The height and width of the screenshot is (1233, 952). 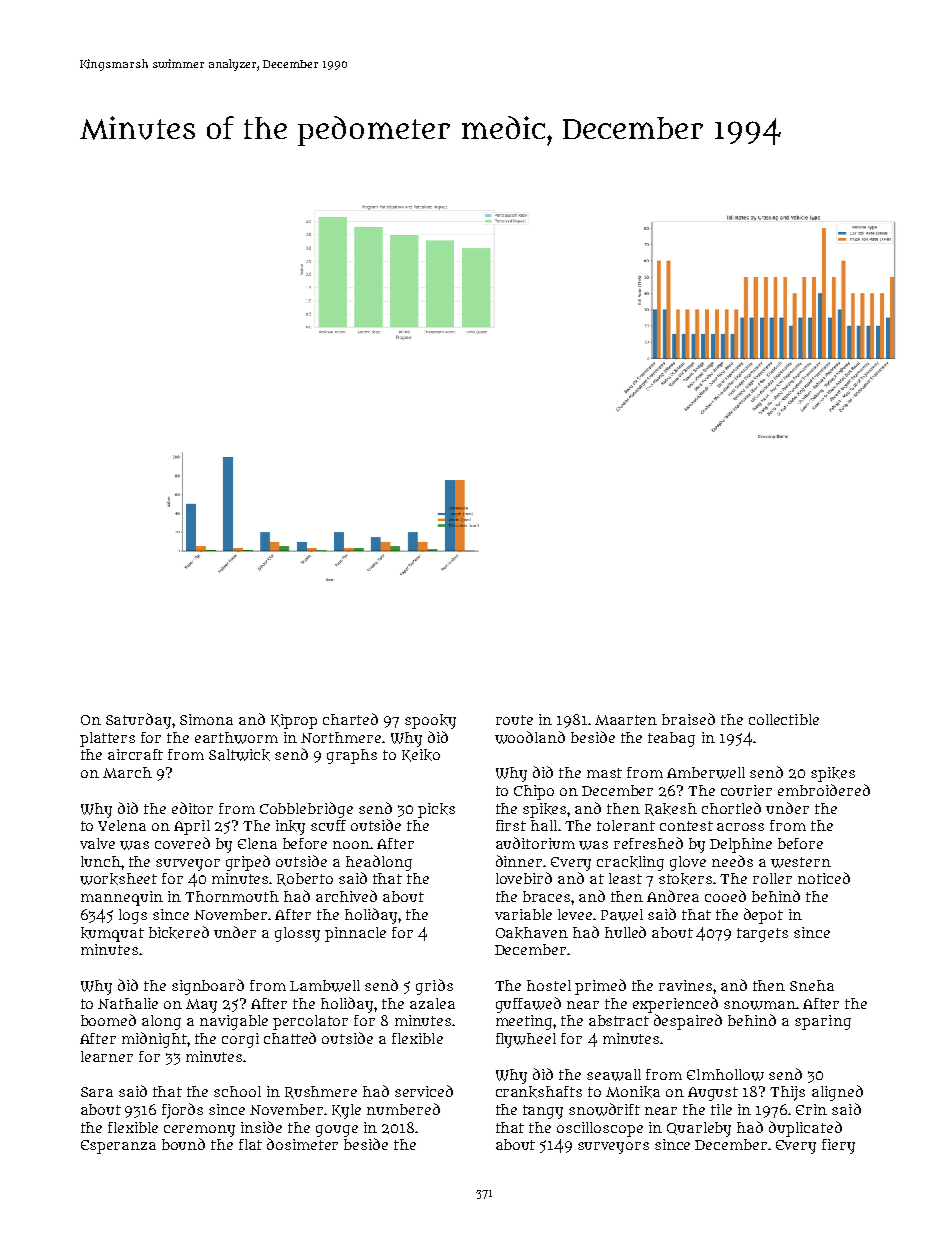 I want to click on noticed, so click(x=824, y=878).
